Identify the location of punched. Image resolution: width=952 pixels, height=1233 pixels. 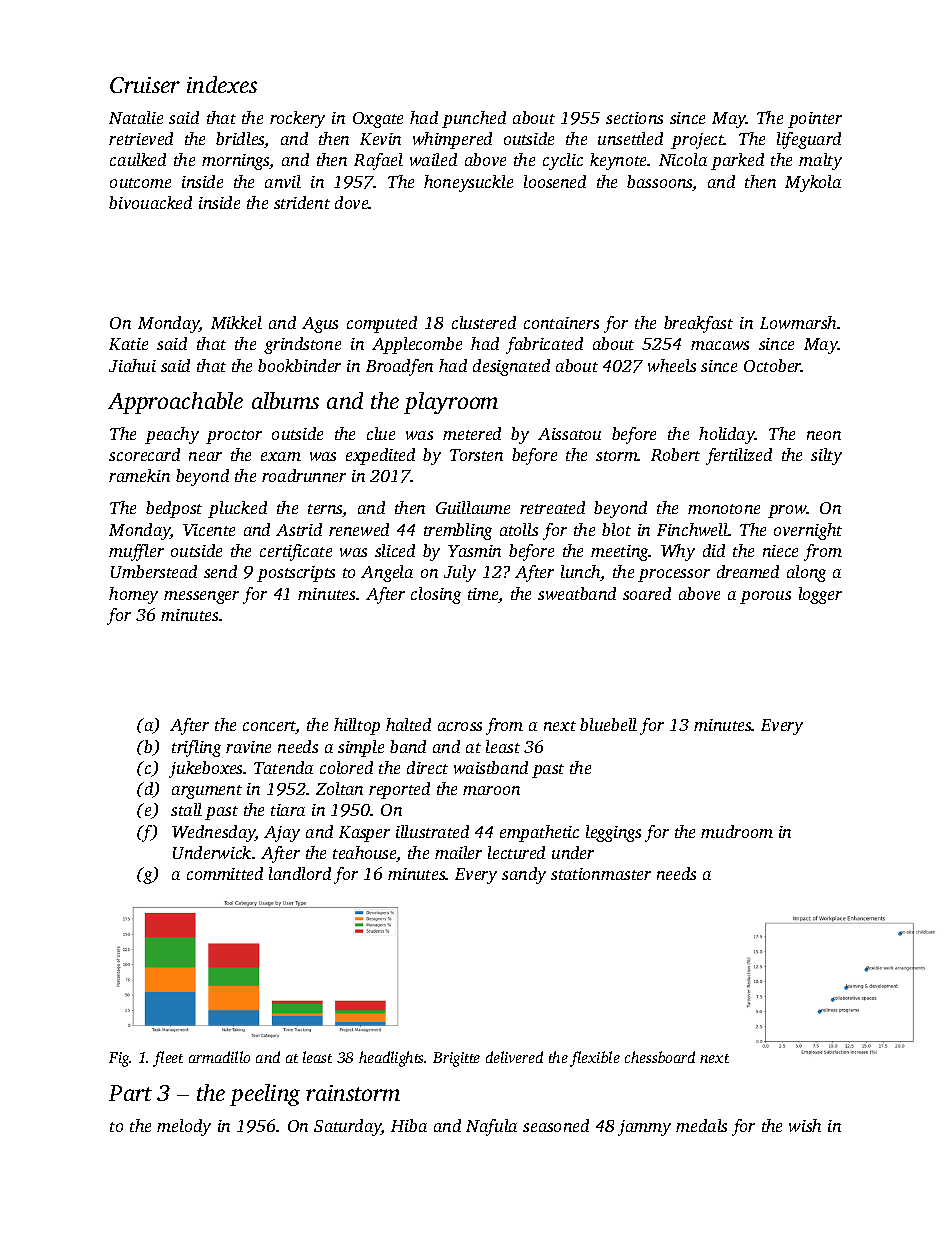
(474, 119).
